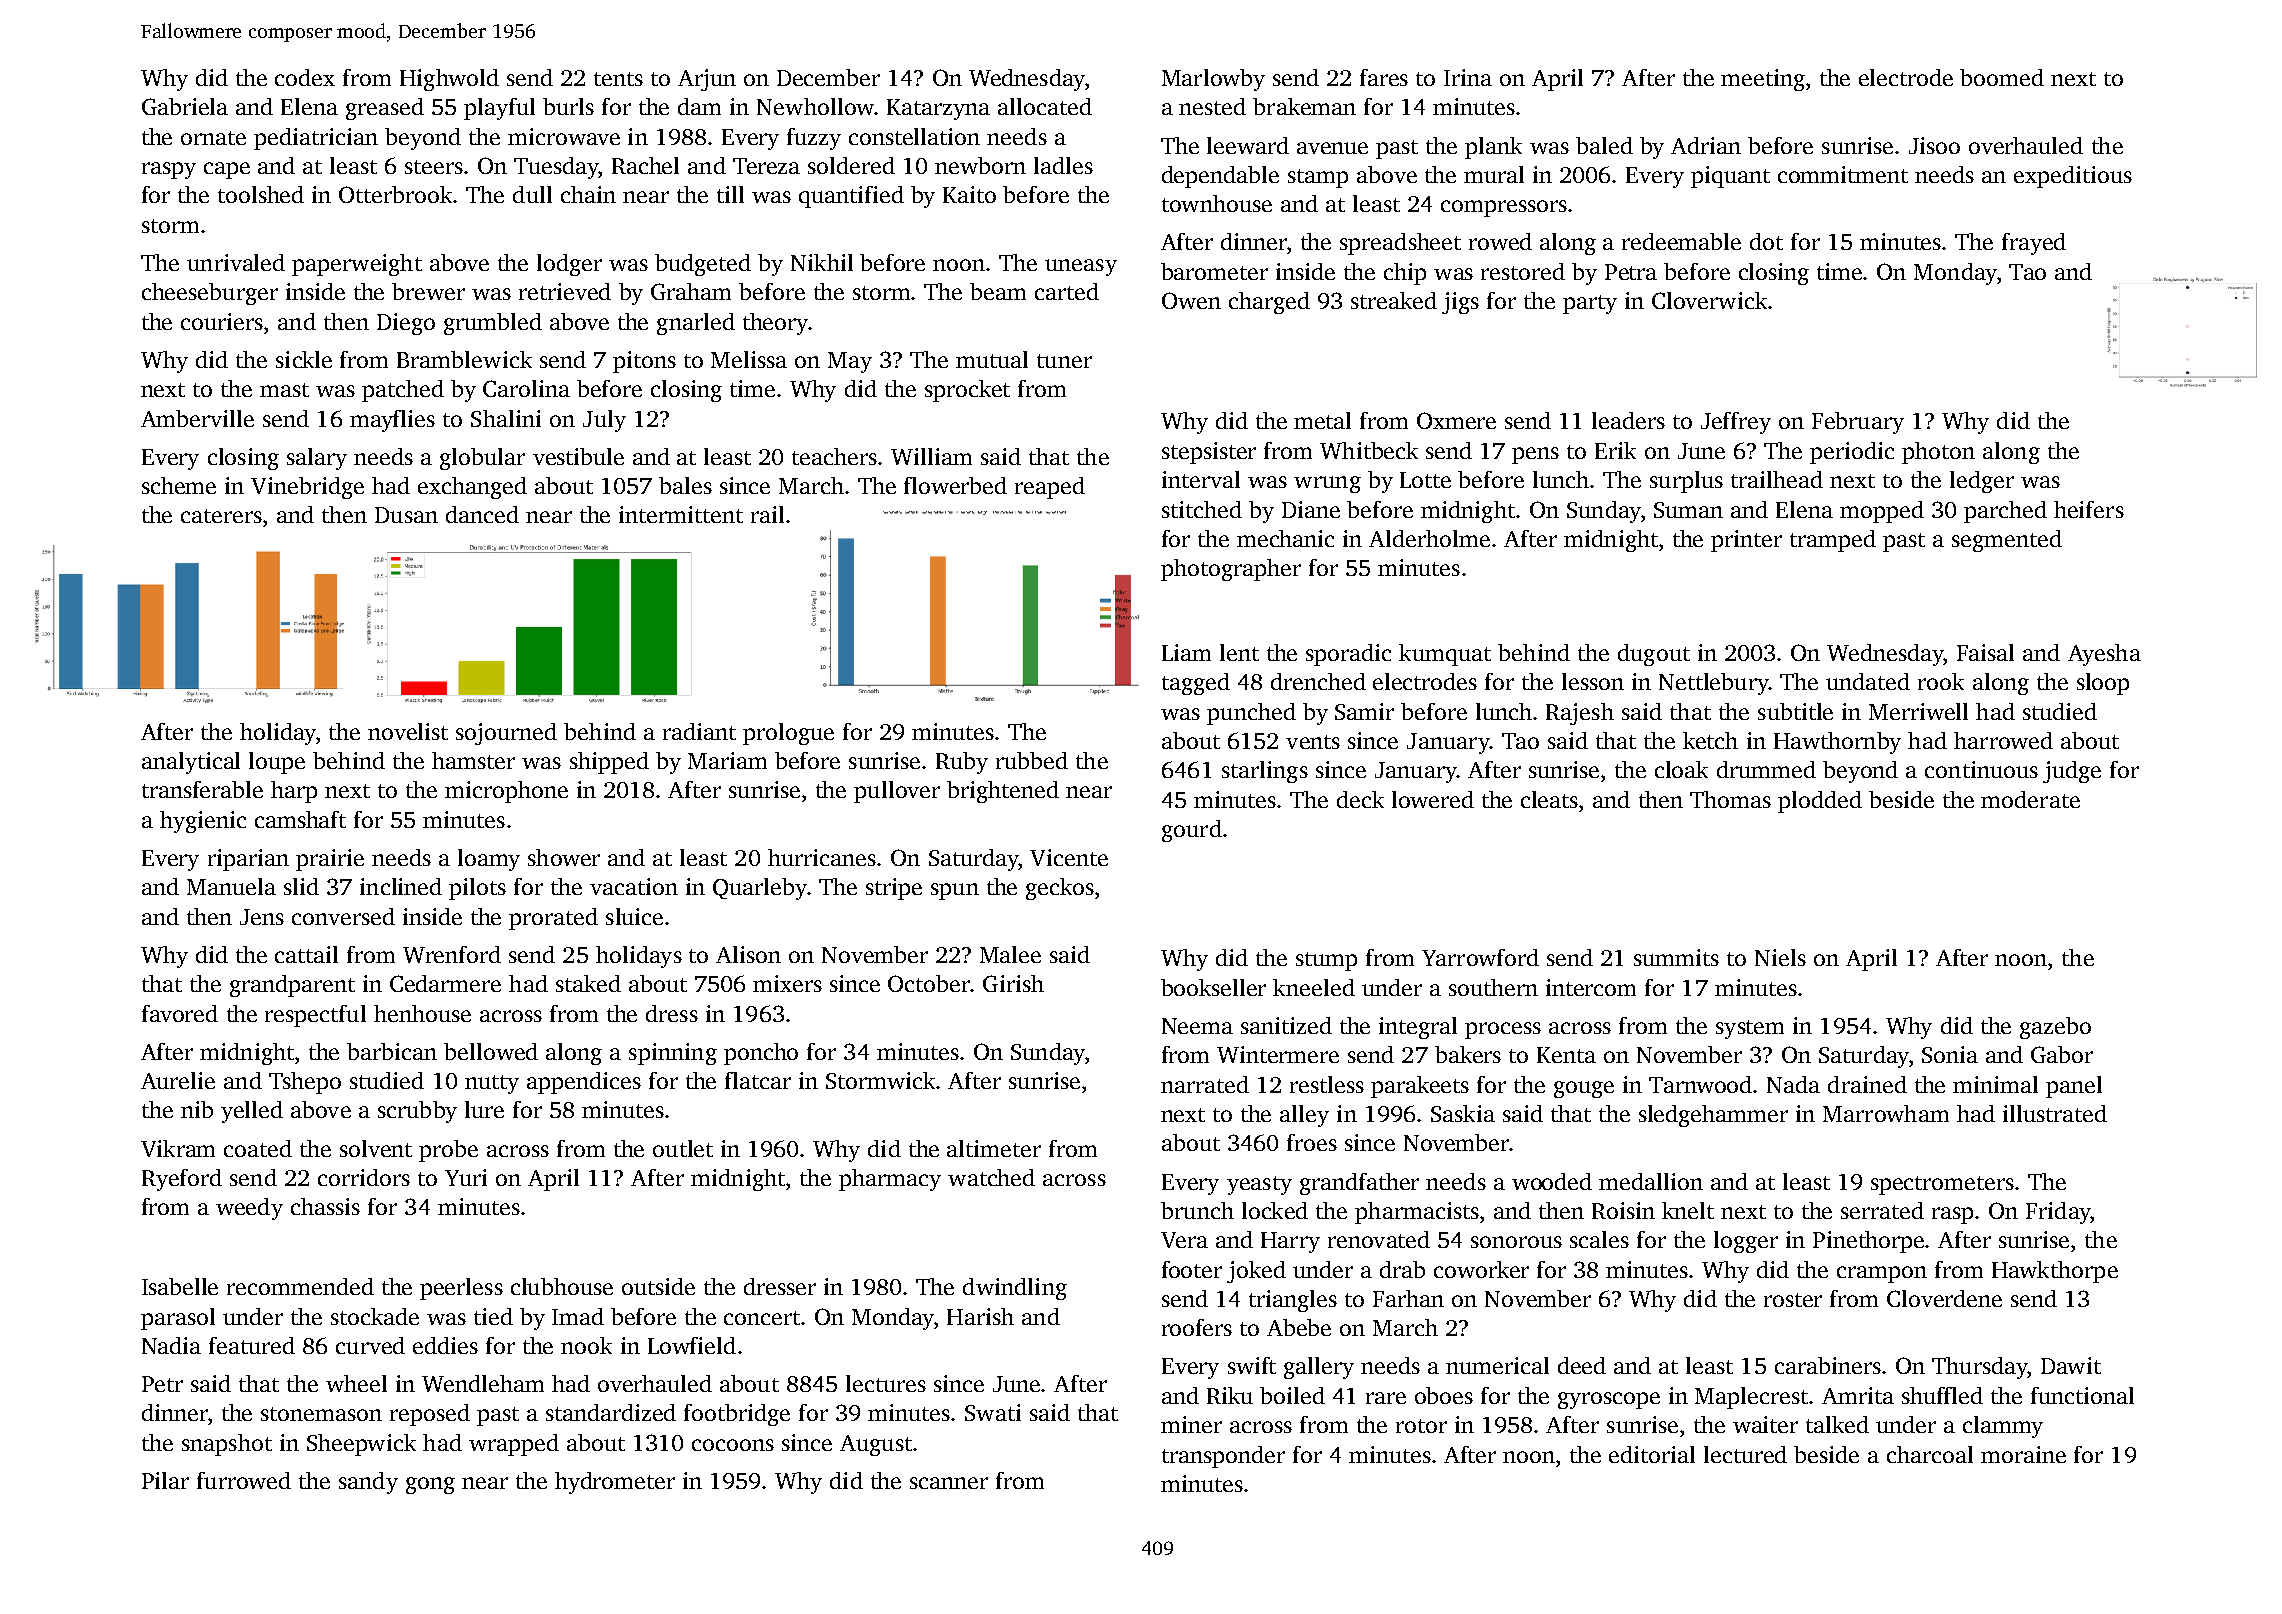 The image size is (2282, 1614). I want to click on cloak, so click(1681, 769).
